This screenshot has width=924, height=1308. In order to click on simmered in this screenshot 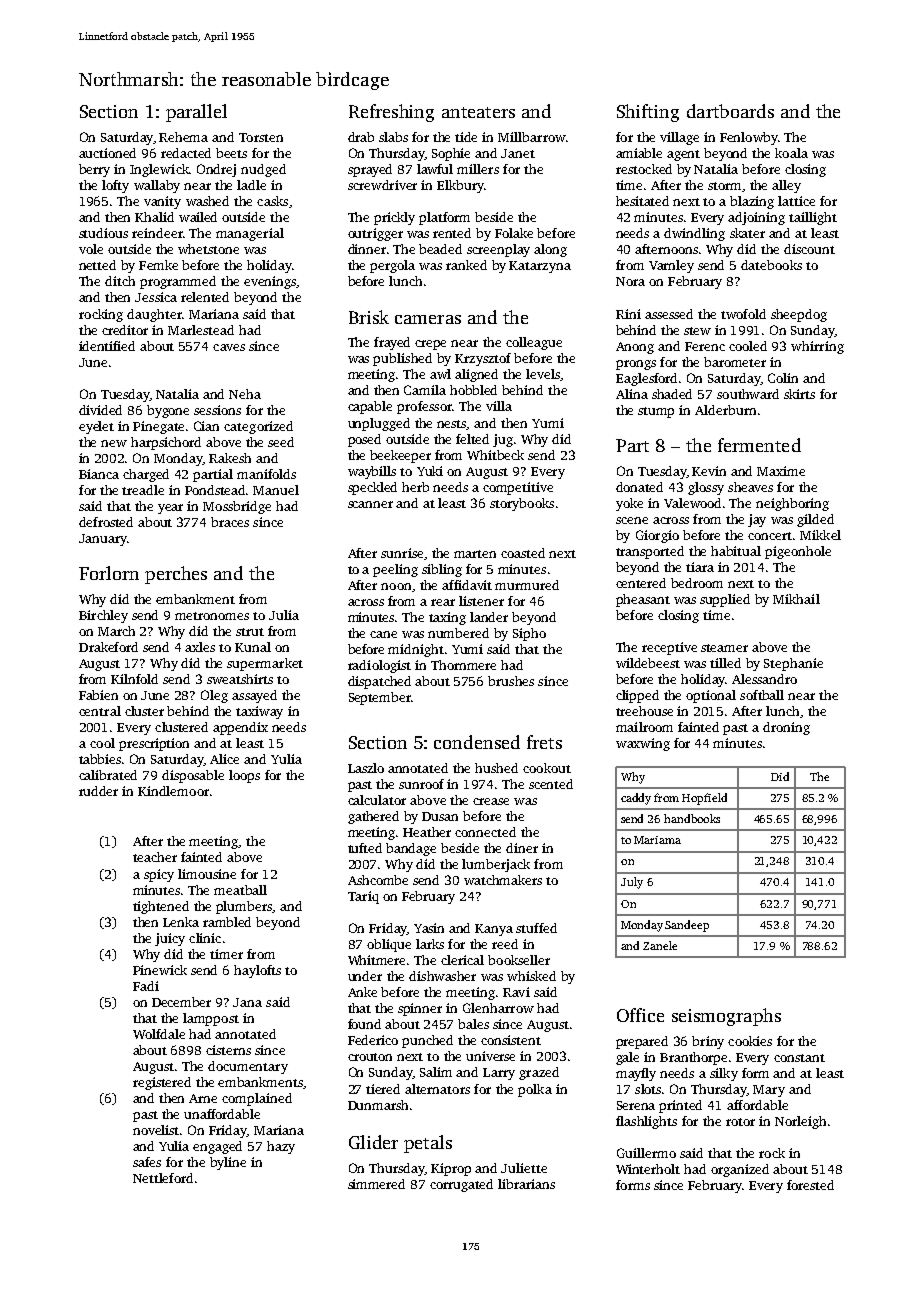, I will do `click(376, 1184)`.
